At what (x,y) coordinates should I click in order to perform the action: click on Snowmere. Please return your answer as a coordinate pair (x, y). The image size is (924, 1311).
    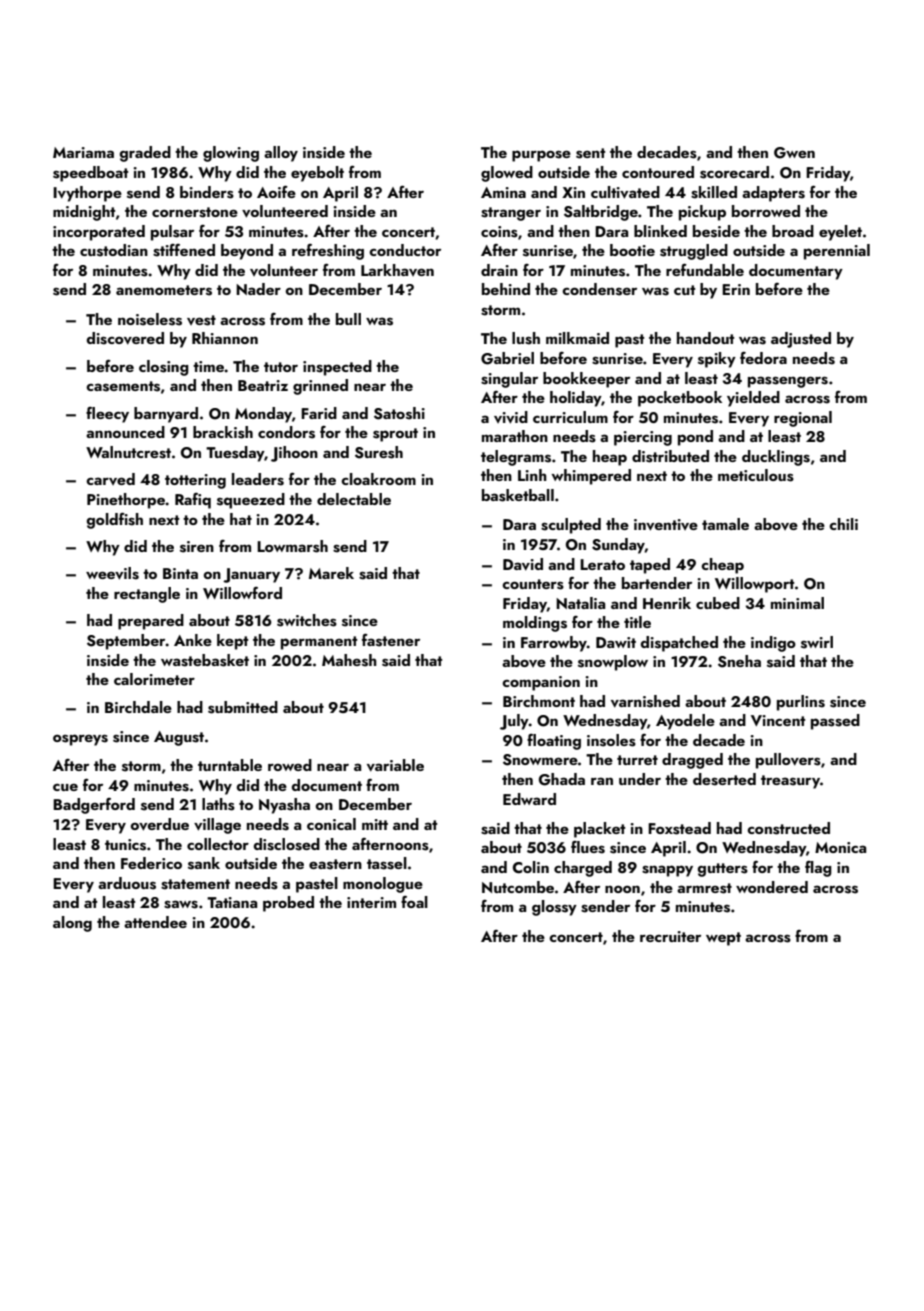
    Looking at the image, I should click on (540, 760).
